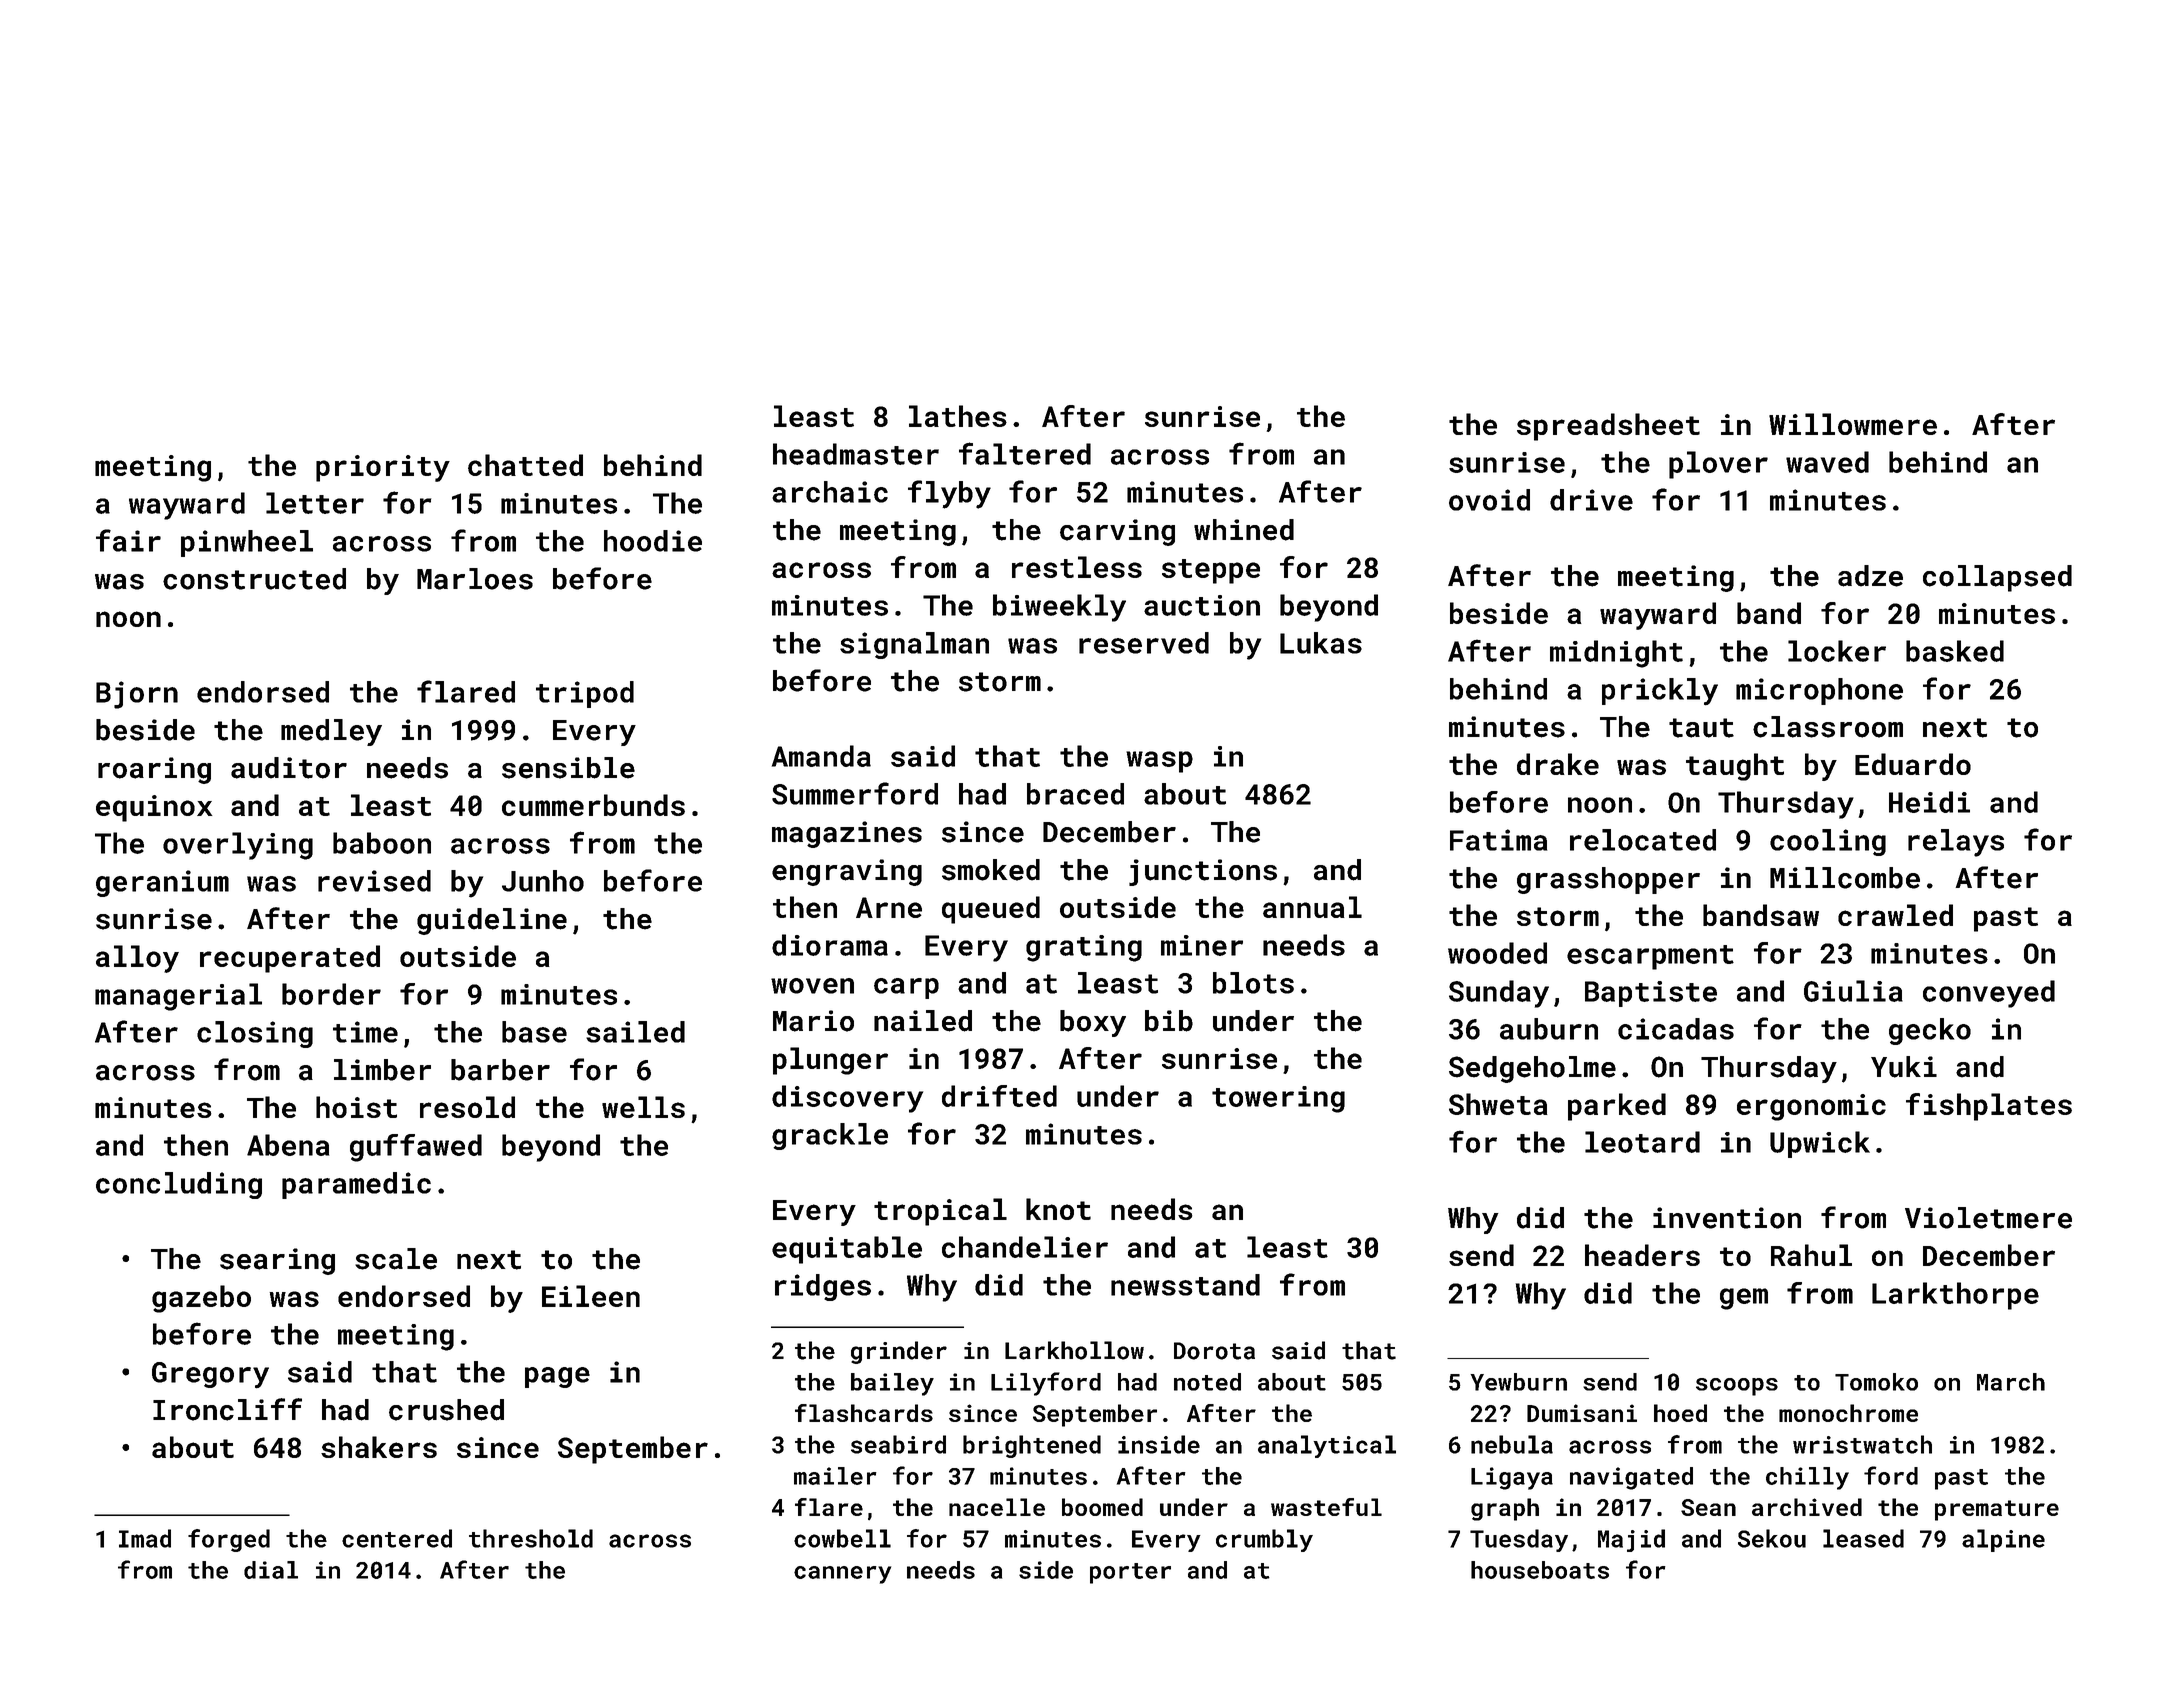 The width and height of the screenshot is (2178, 1683). I want to click on conveyed, so click(1989, 994).
